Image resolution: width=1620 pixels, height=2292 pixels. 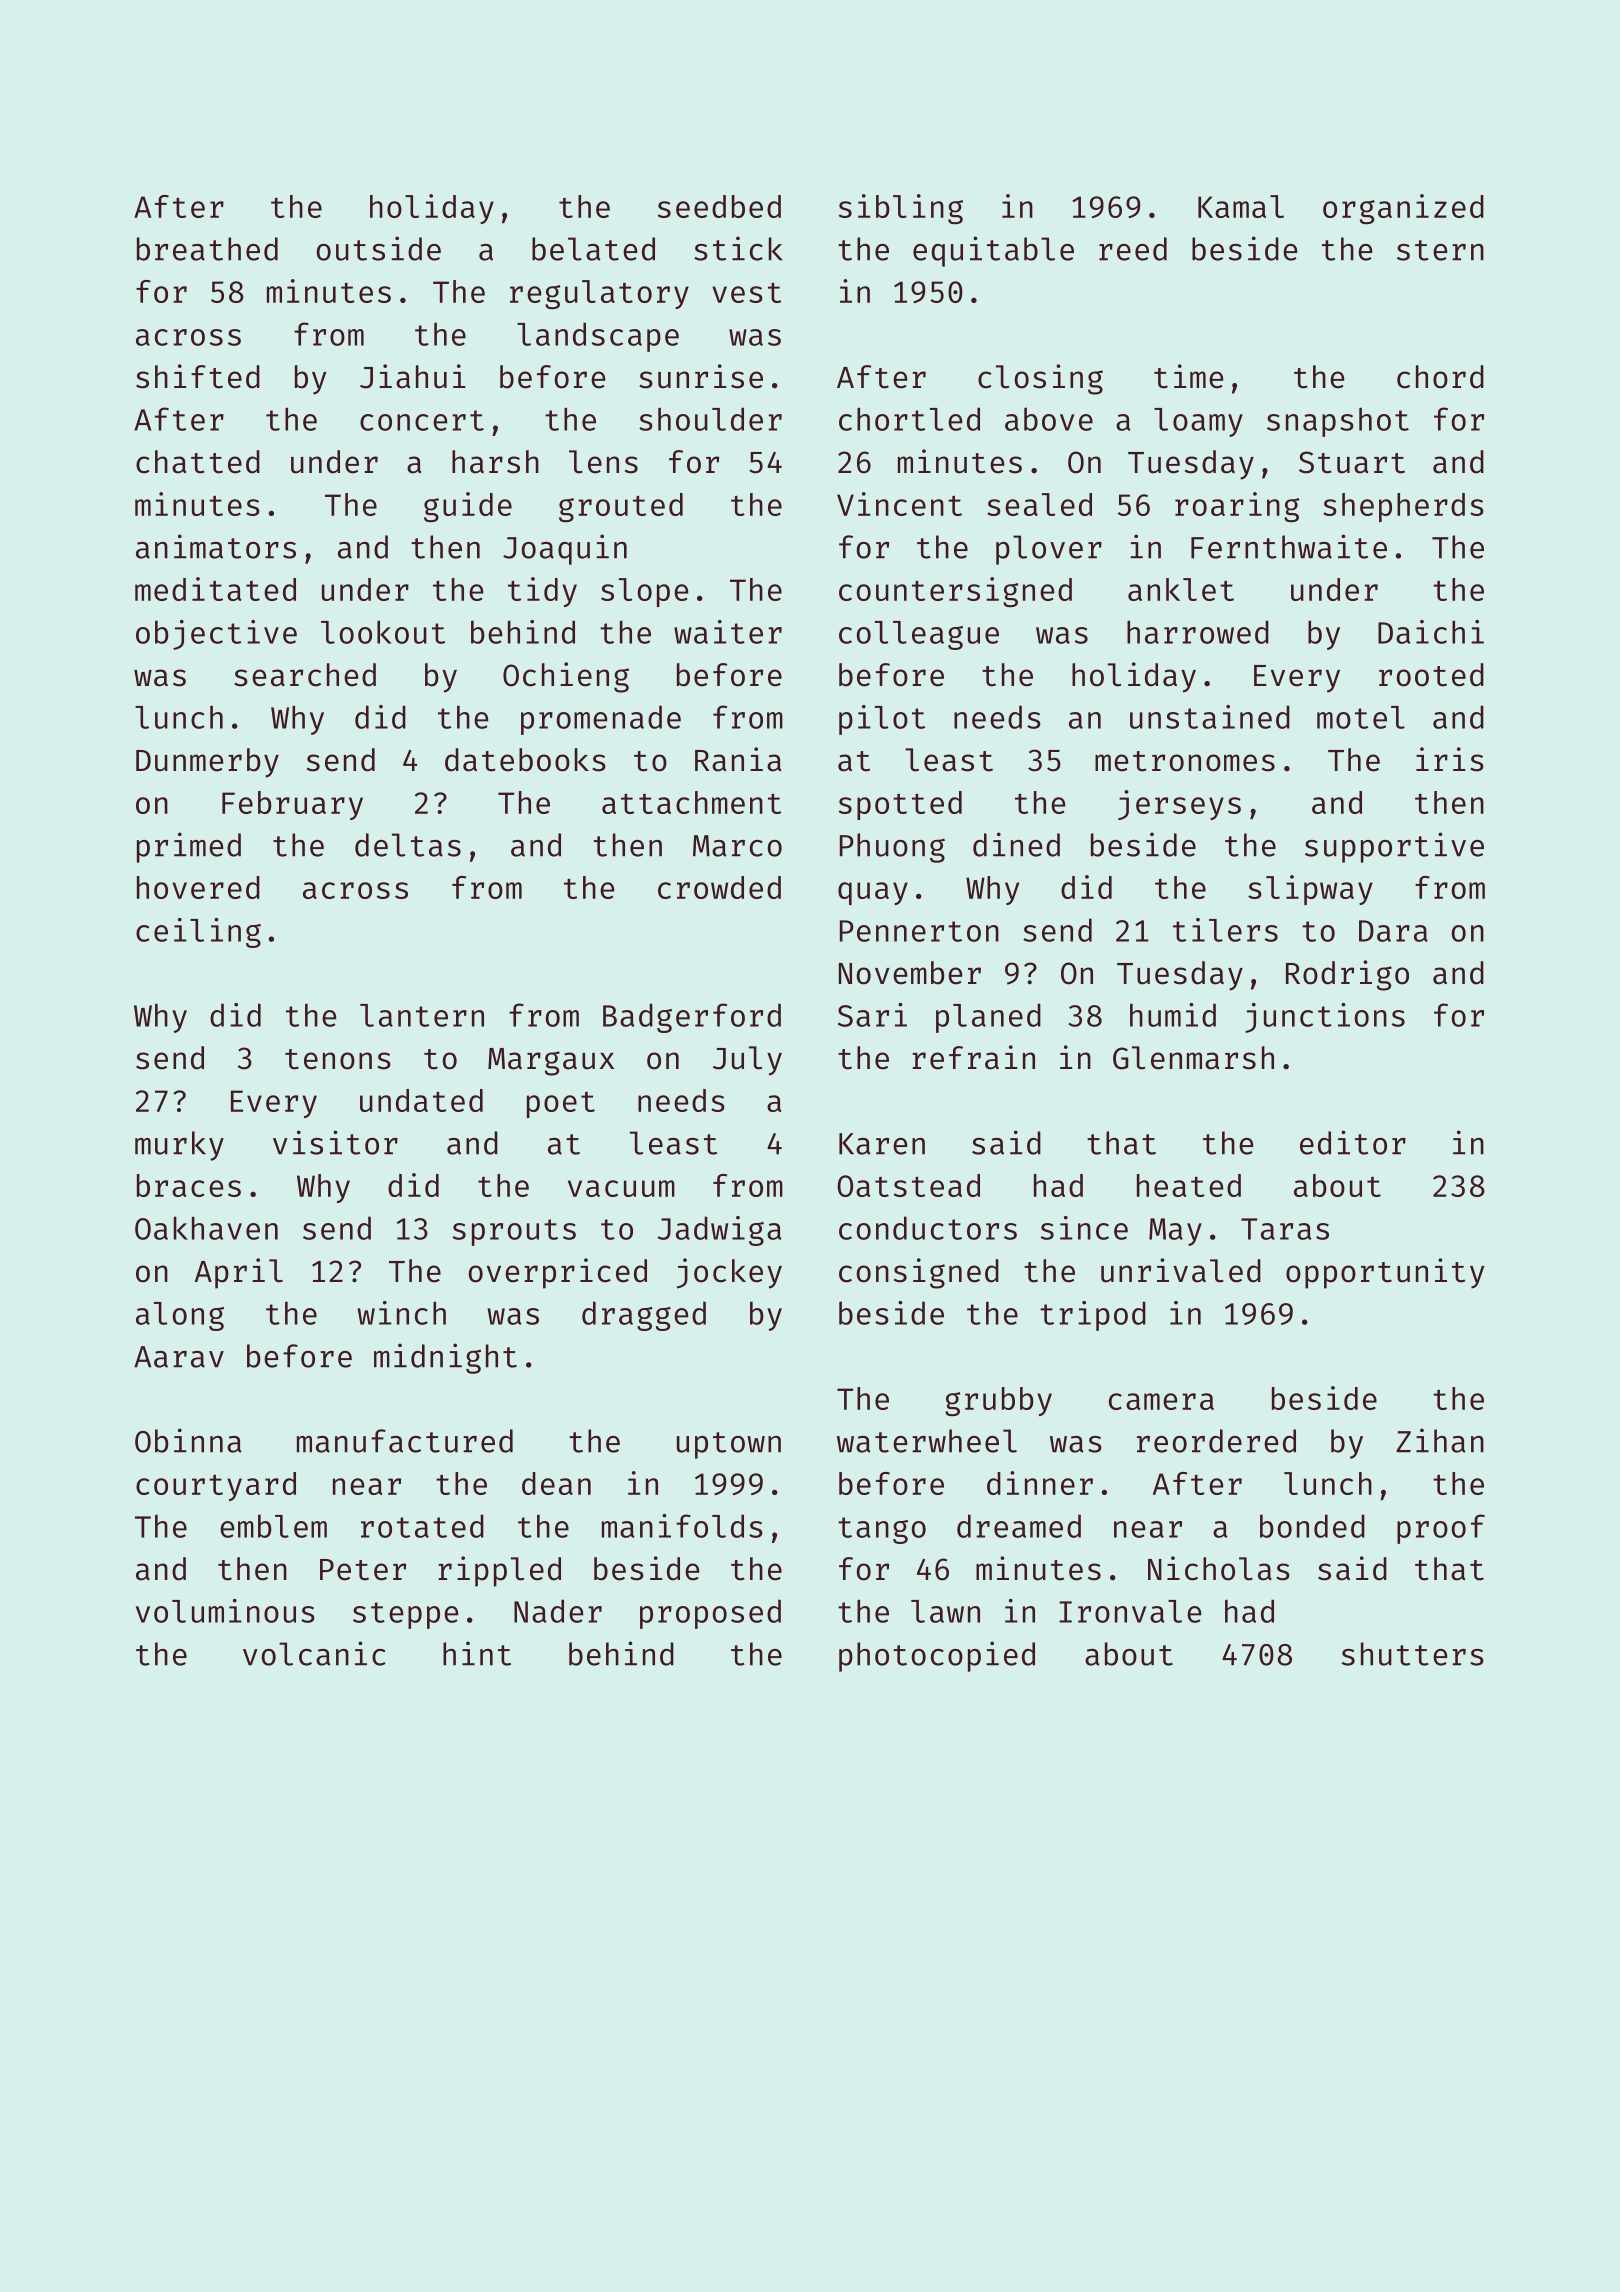 What do you see at coordinates (215, 589) in the screenshot?
I see `meditated` at bounding box center [215, 589].
